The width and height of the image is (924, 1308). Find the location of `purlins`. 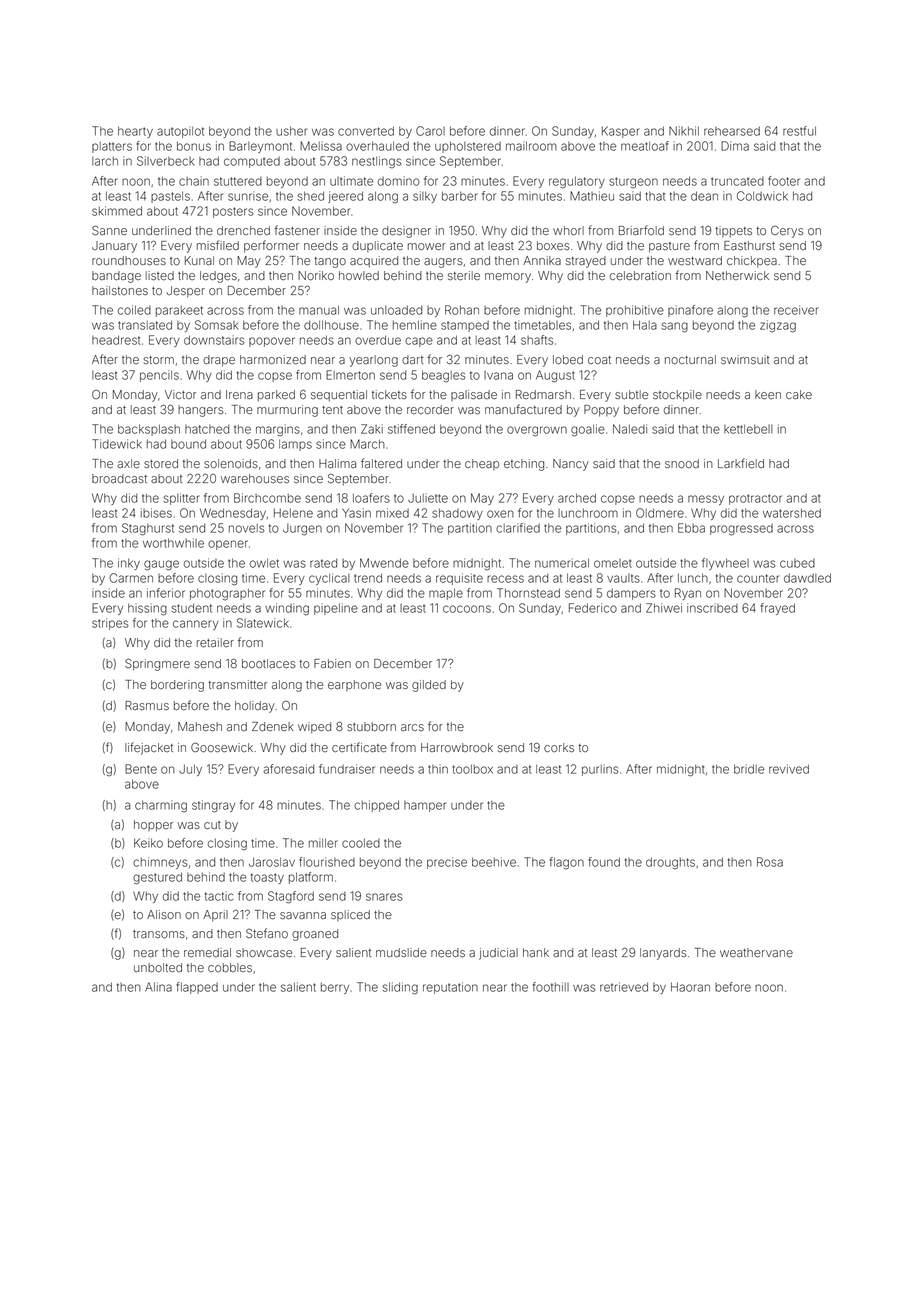

purlins is located at coordinates (600, 770).
